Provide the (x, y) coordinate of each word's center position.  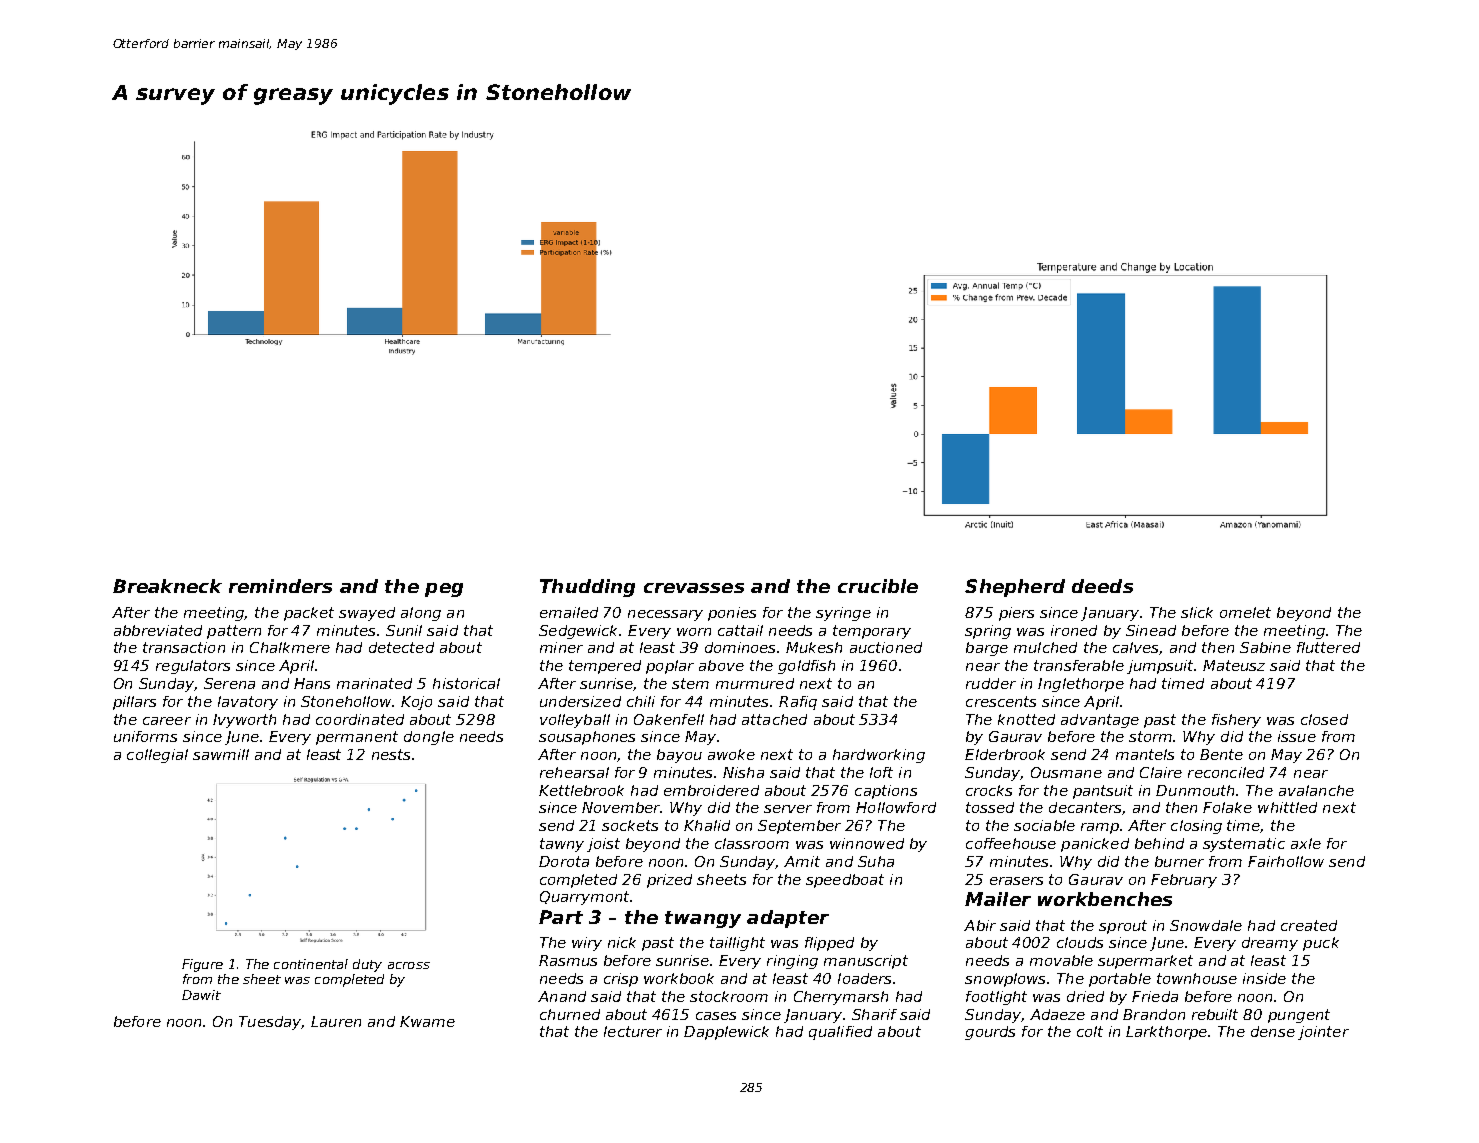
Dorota (564, 861)
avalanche (1316, 790)
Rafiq (798, 703)
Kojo (416, 703)
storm (1150, 736)
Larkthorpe (1166, 1033)
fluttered (1328, 647)
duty (367, 965)
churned (570, 1014)
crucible (878, 586)
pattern (234, 632)
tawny (562, 845)
